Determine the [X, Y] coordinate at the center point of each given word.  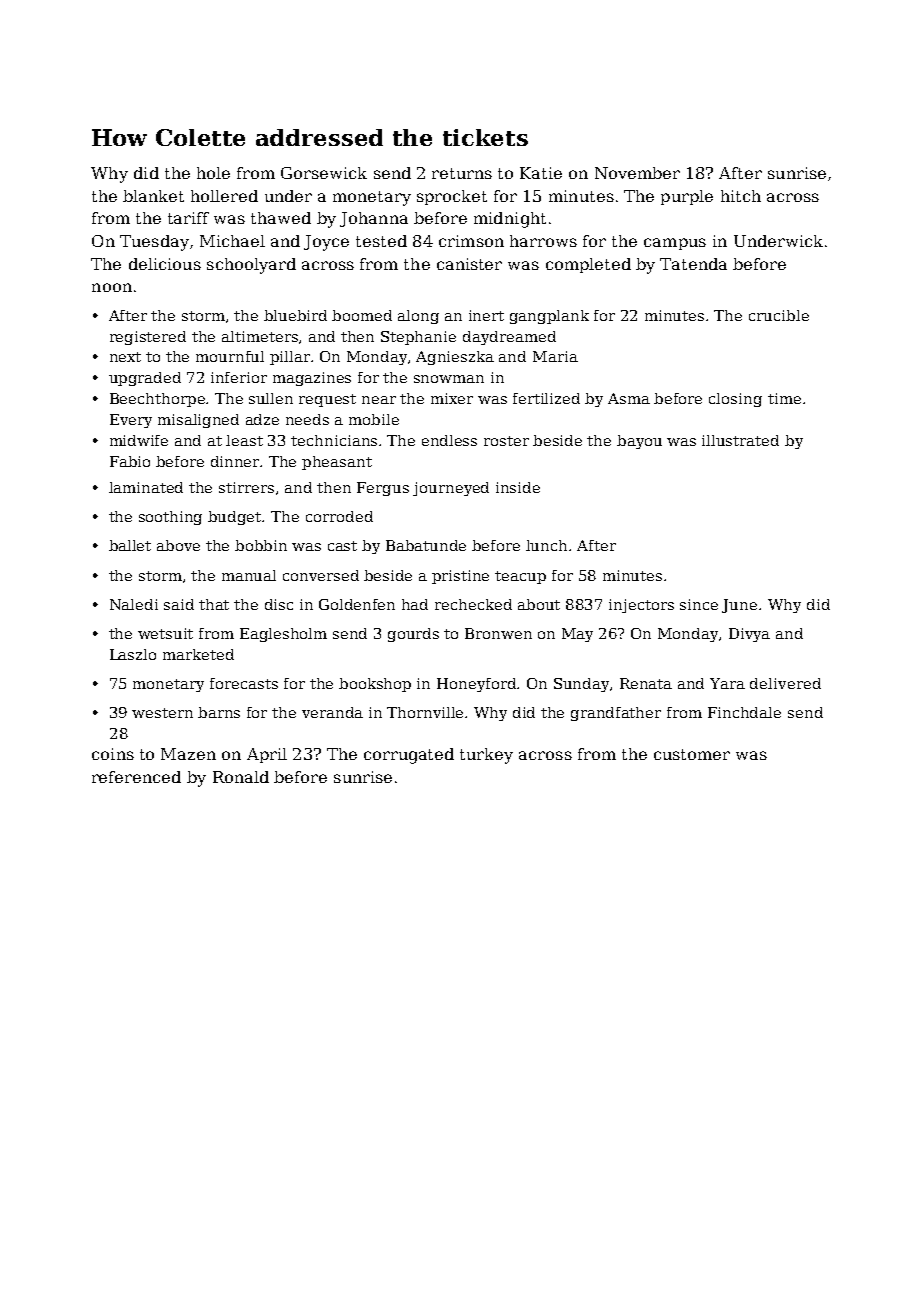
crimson [471, 241]
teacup [520, 577]
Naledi [134, 604]
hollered [224, 196]
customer [692, 754]
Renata [646, 683]
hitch [741, 196]
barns [219, 712]
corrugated [409, 756]
